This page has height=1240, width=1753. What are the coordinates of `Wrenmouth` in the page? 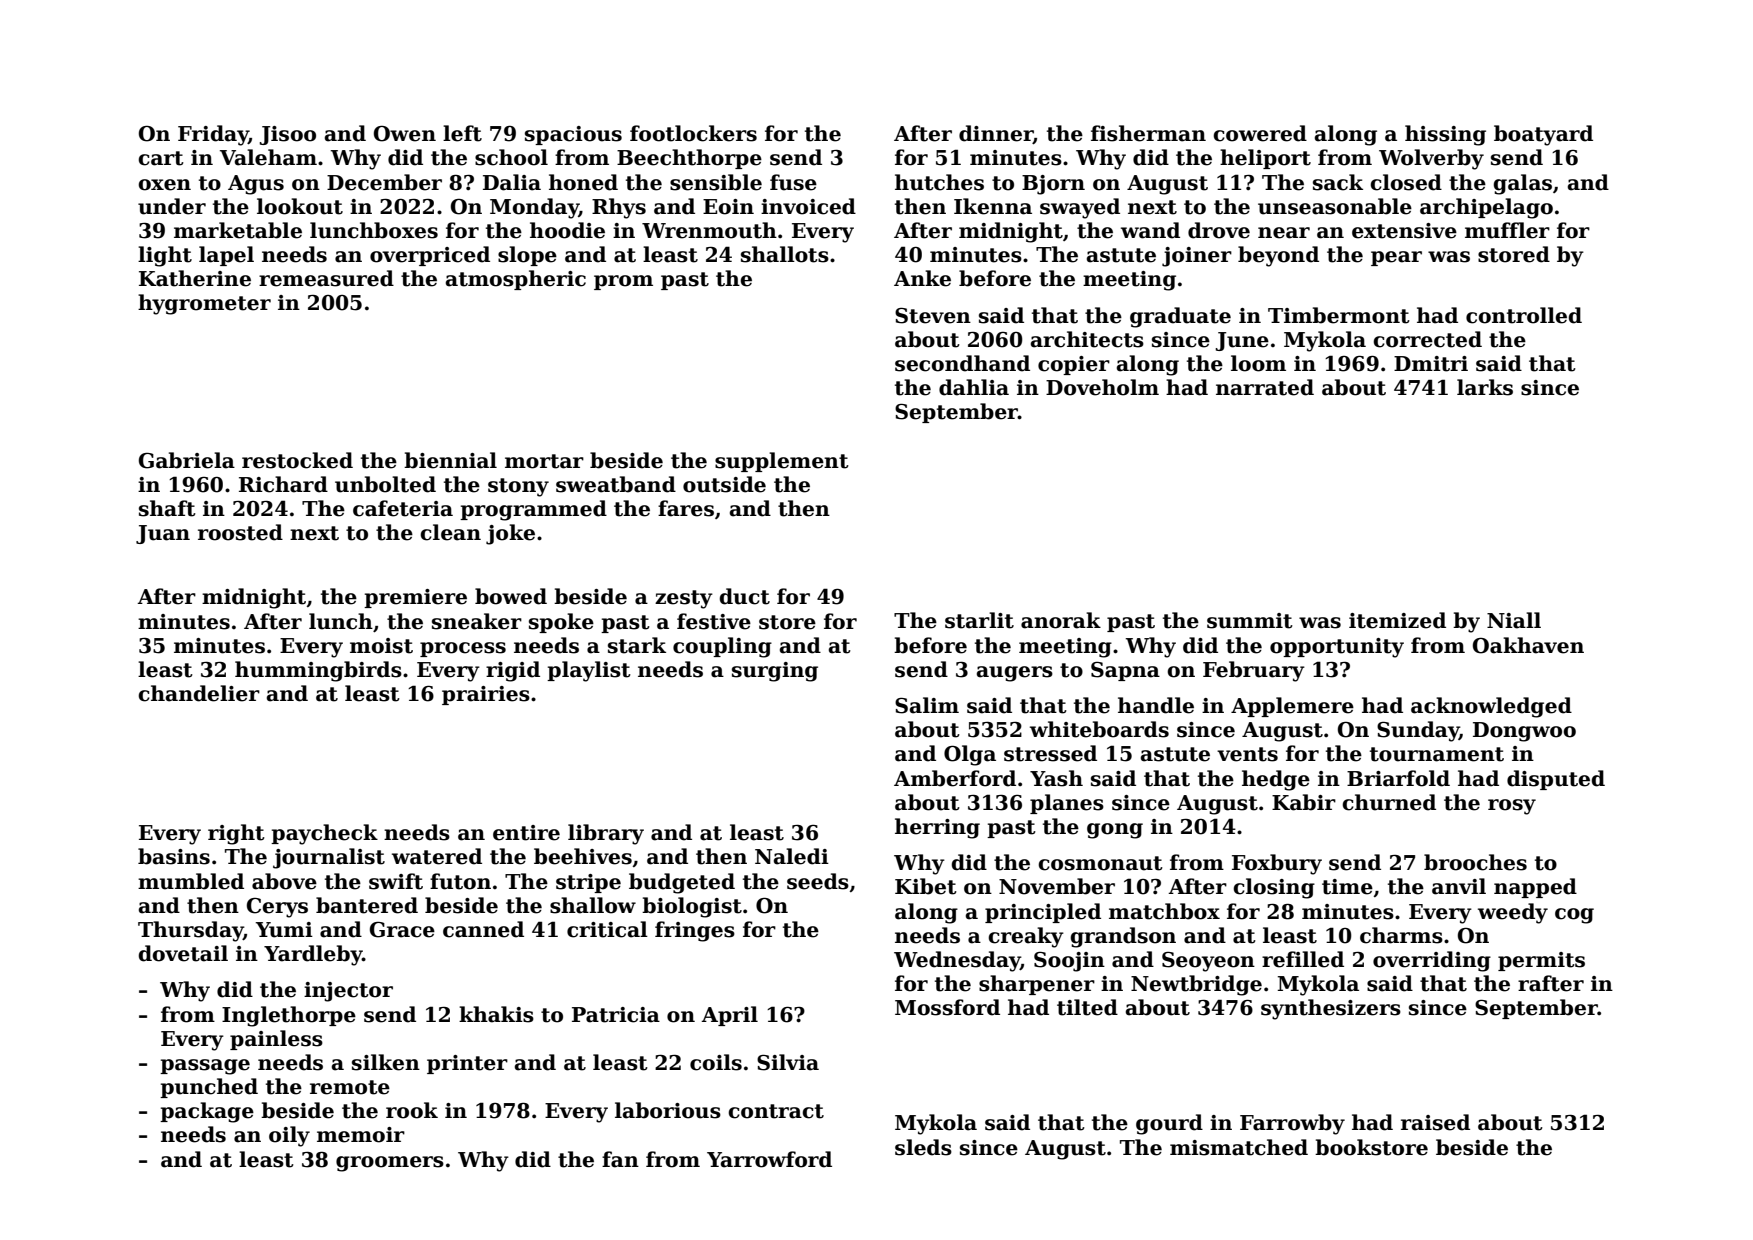 It's located at (709, 230).
